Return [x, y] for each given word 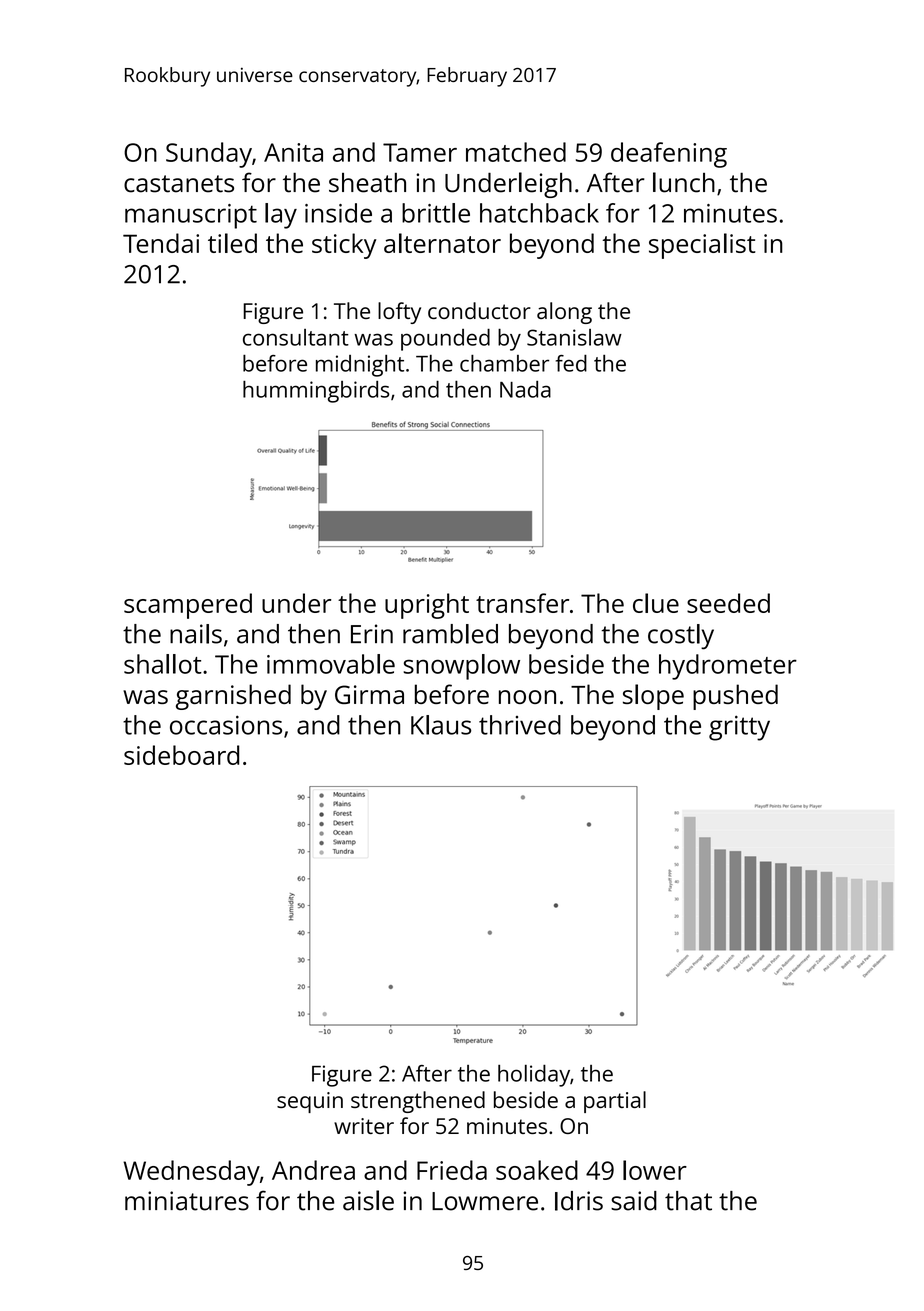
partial [615, 1102]
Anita [293, 152]
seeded [728, 603]
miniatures [187, 1201]
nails [196, 634]
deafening [669, 155]
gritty [739, 728]
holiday [534, 1076]
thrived [520, 725]
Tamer [420, 152]
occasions [226, 725]
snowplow [462, 667]
